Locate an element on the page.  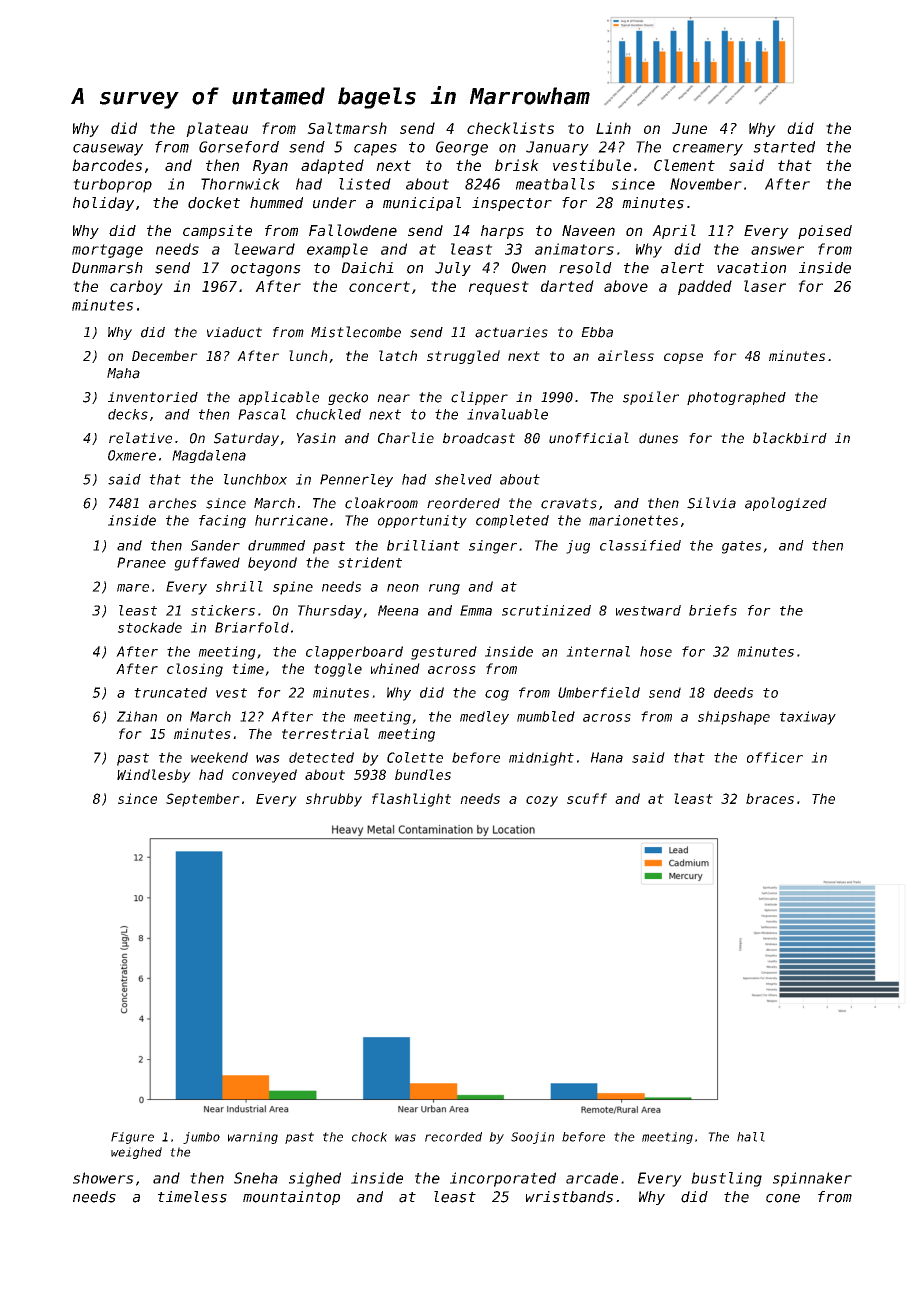
recorded is located at coordinates (453, 1137).
